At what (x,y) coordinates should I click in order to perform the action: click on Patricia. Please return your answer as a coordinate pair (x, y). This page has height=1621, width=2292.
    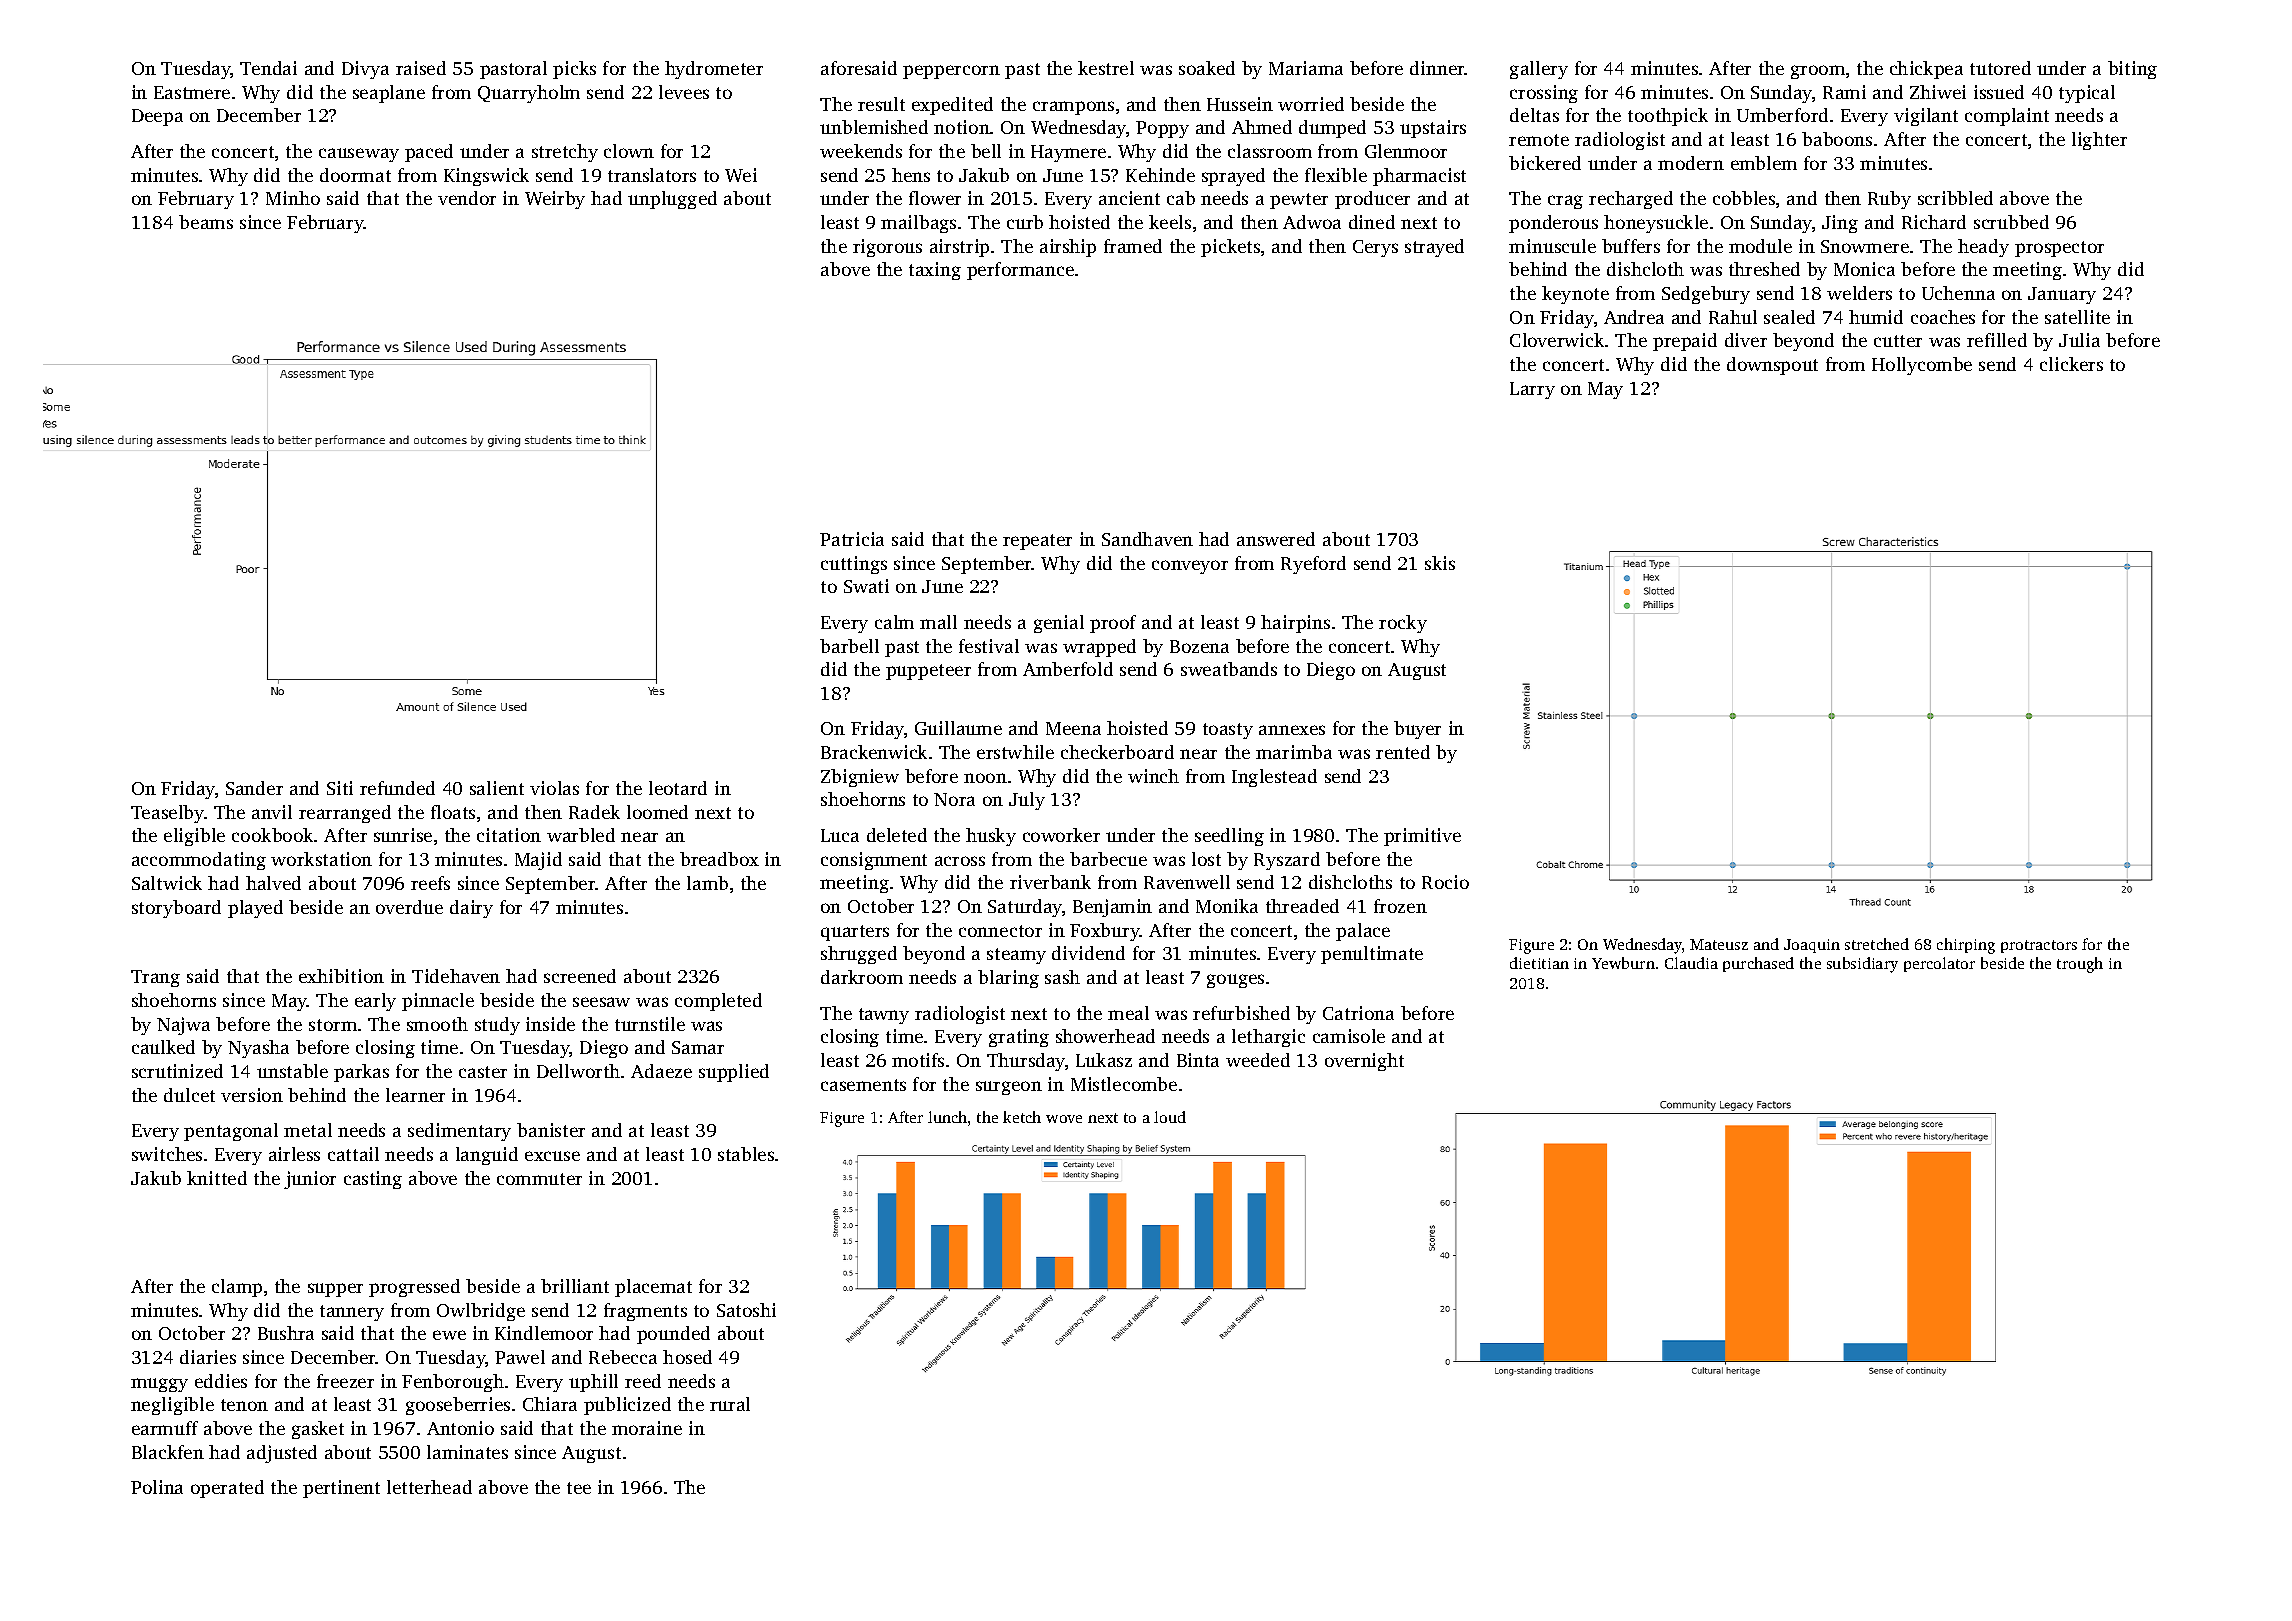
    Looking at the image, I should click on (852, 539).
